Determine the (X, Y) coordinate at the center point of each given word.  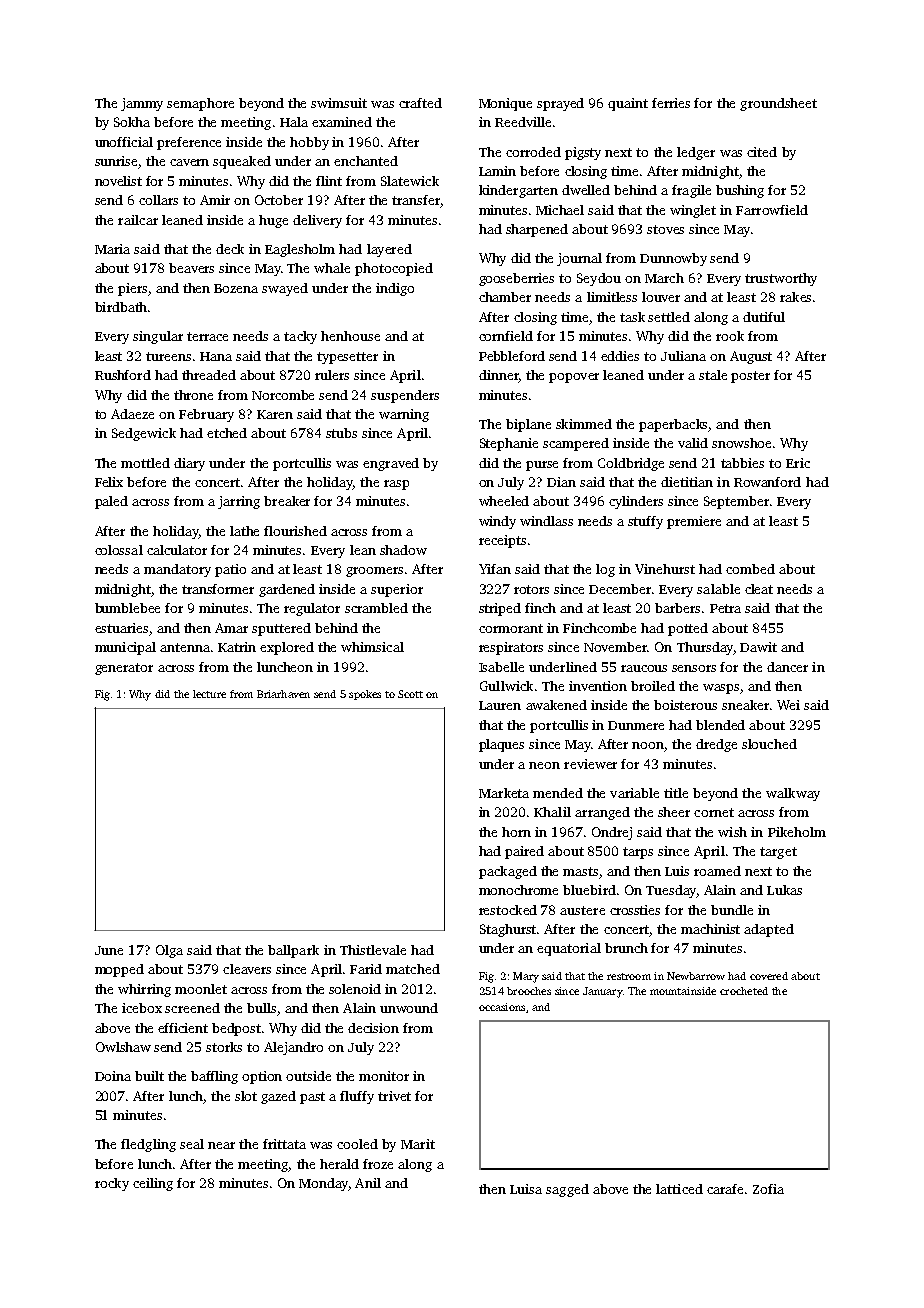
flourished (295, 531)
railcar (138, 220)
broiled (653, 686)
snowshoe (741, 443)
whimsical (372, 647)
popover (574, 378)
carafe (725, 1189)
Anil (368, 1183)
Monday (323, 1184)
